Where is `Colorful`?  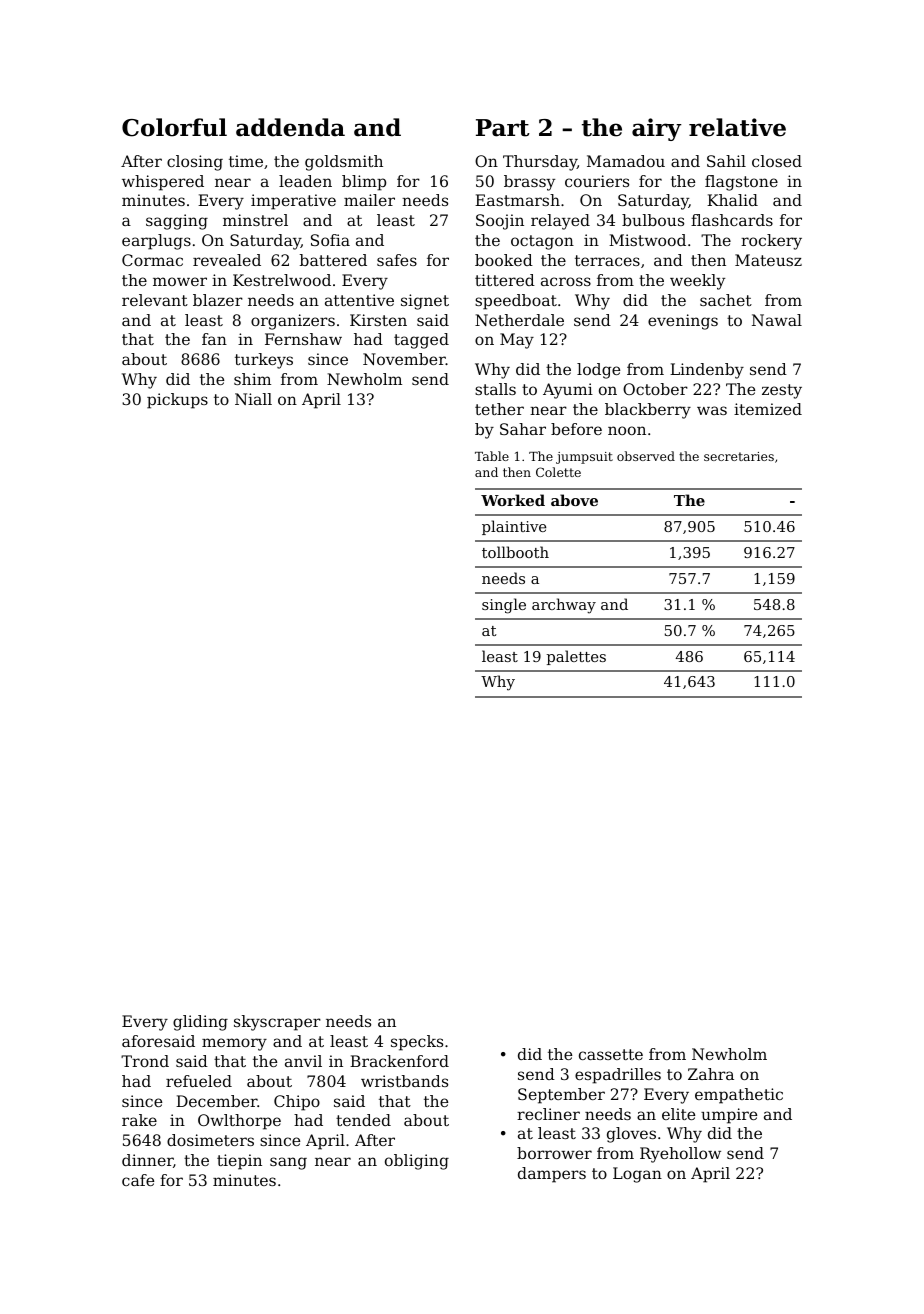 Colorful is located at coordinates (174, 127).
